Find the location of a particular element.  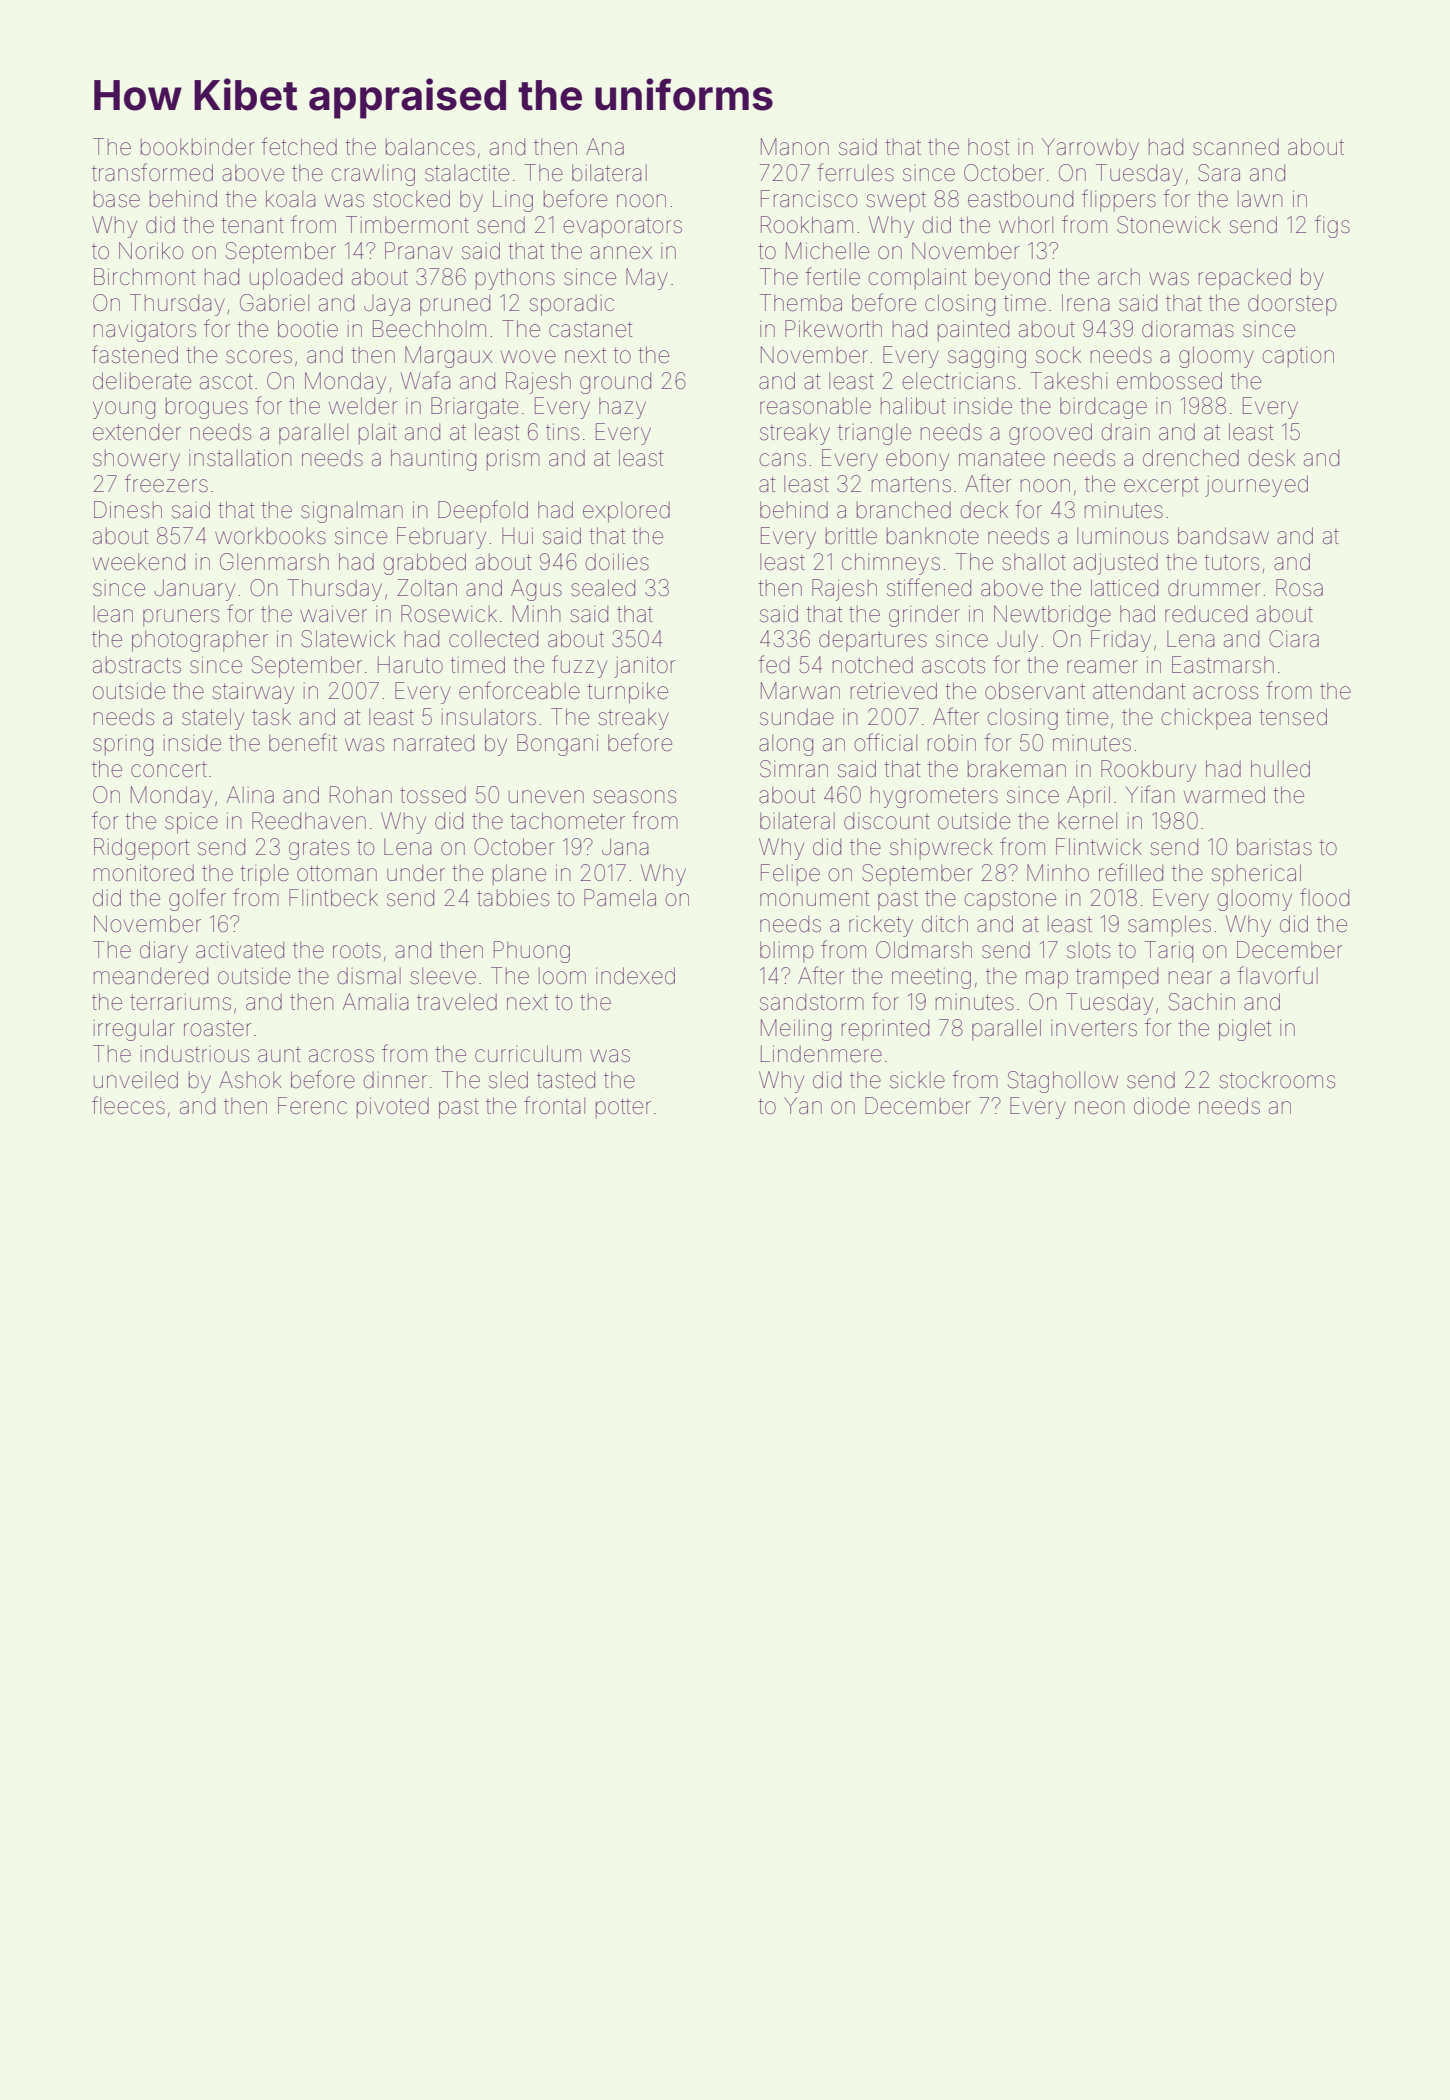

arch is located at coordinates (1119, 276).
